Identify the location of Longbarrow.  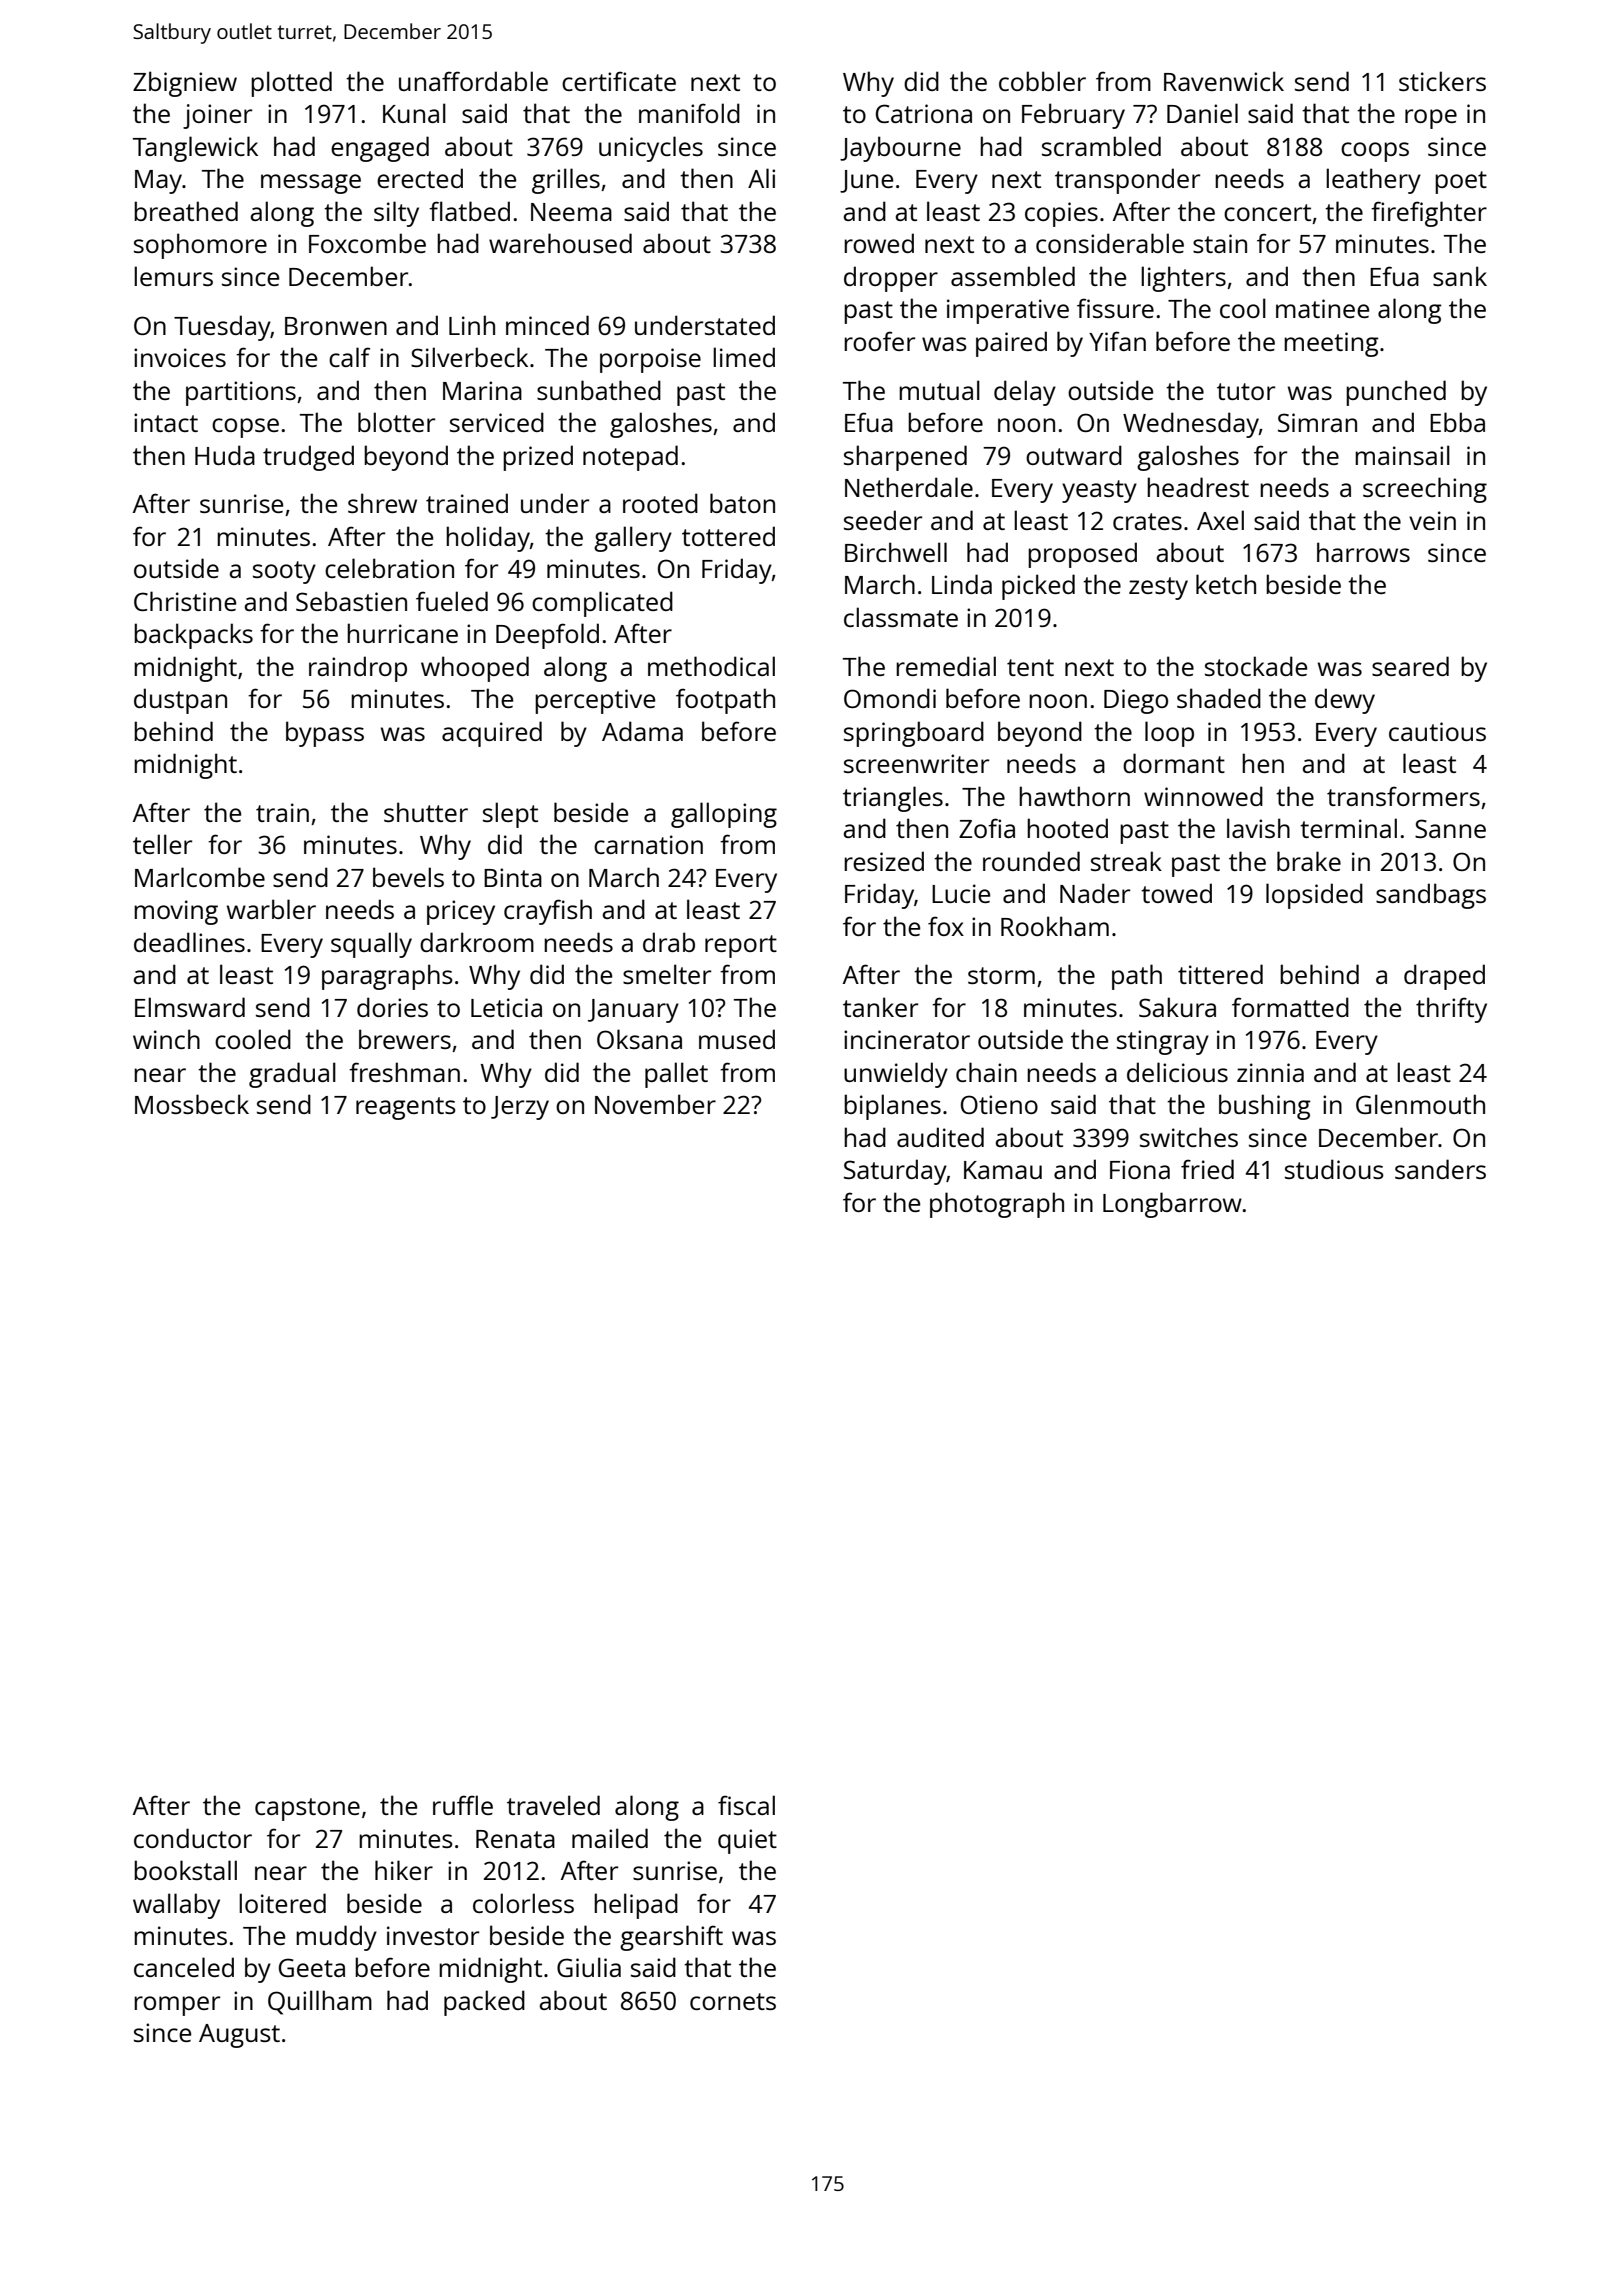
(1172, 1205).
